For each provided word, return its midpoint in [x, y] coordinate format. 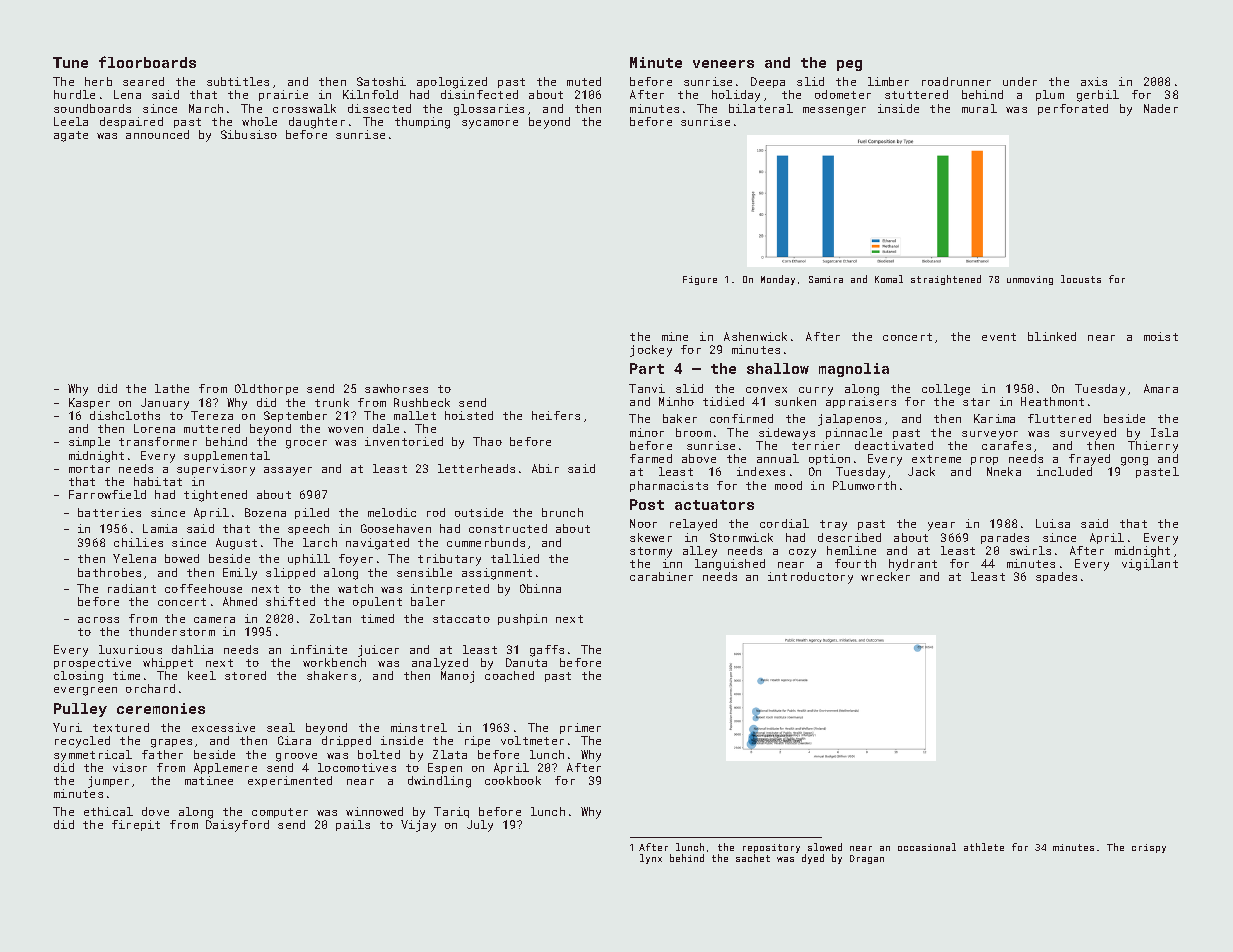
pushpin [522, 619]
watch [355, 588]
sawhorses [396, 388]
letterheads [476, 468]
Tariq [451, 812]
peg [849, 65]
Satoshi [381, 81]
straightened [946, 280]
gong [1134, 461]
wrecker [885, 576]
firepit [136, 825]
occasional [927, 847]
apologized [452, 83]
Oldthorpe [266, 389]
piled [312, 513]
